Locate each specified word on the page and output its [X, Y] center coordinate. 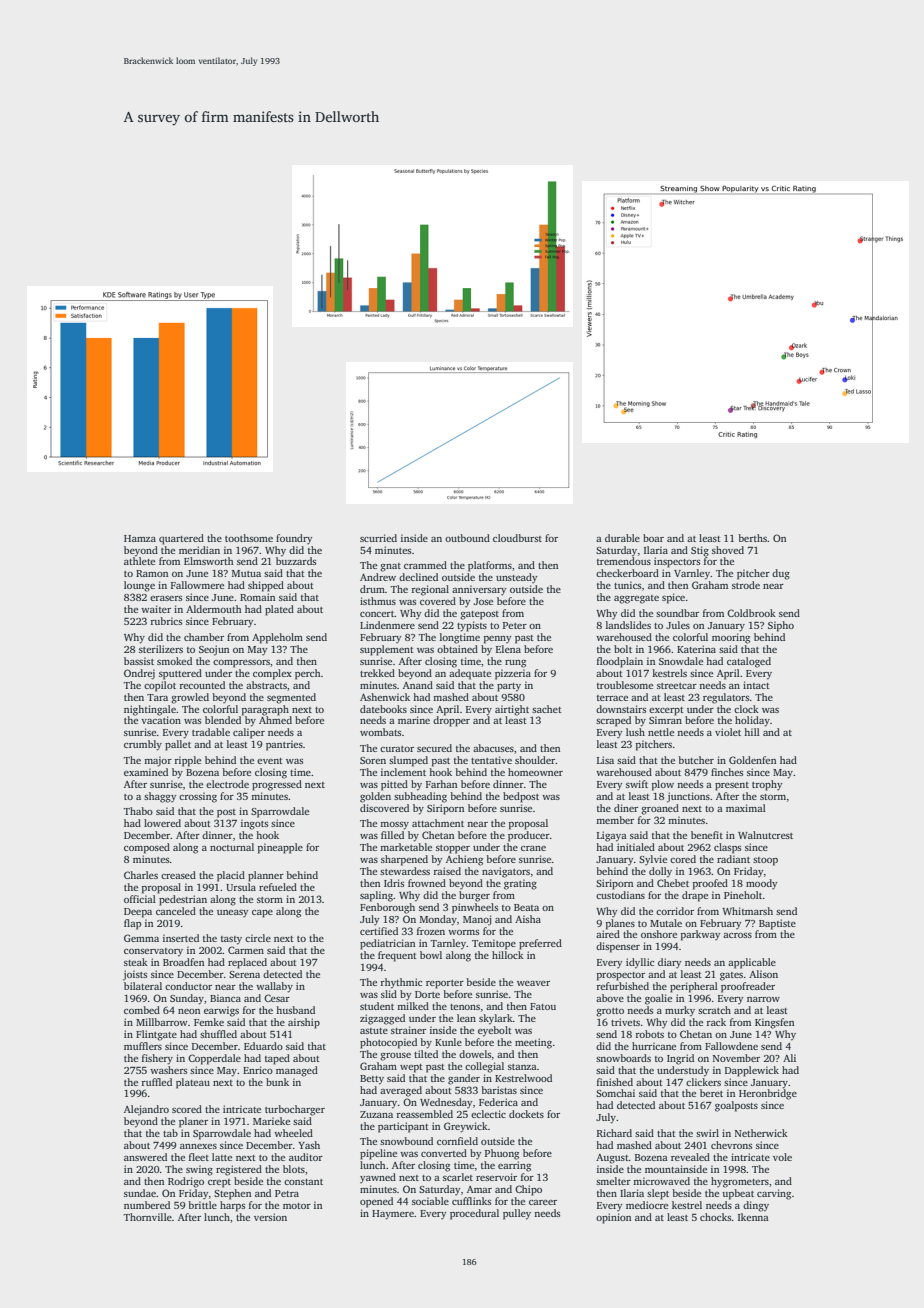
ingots [254, 824]
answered [145, 1157]
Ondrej [139, 674]
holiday [752, 721]
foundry [294, 539]
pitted [394, 785]
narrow [763, 999]
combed [142, 1010]
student [377, 1006]
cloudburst [517, 538]
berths [752, 538]
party [509, 687]
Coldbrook [751, 613]
